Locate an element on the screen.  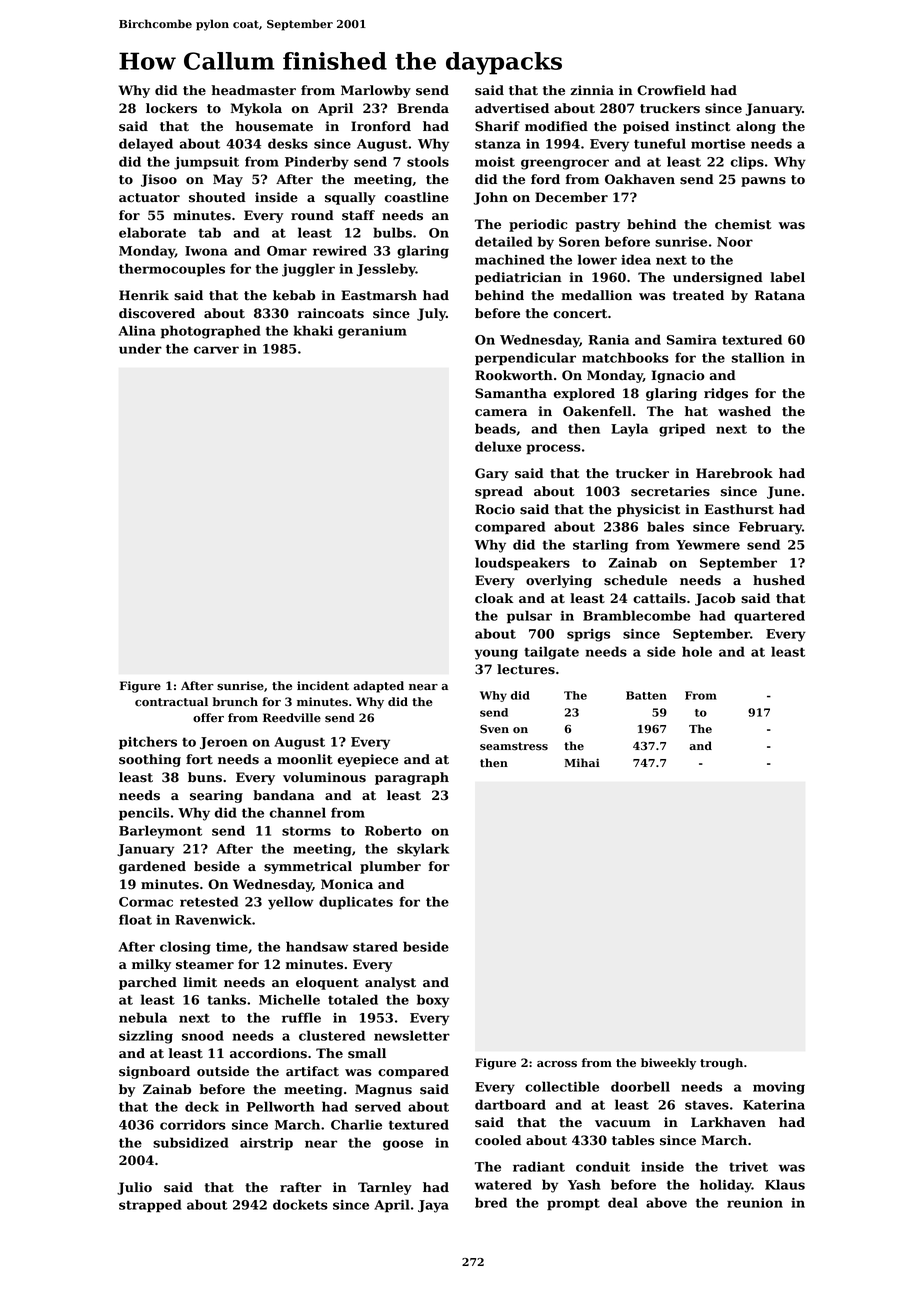
across is located at coordinates (557, 1064).
